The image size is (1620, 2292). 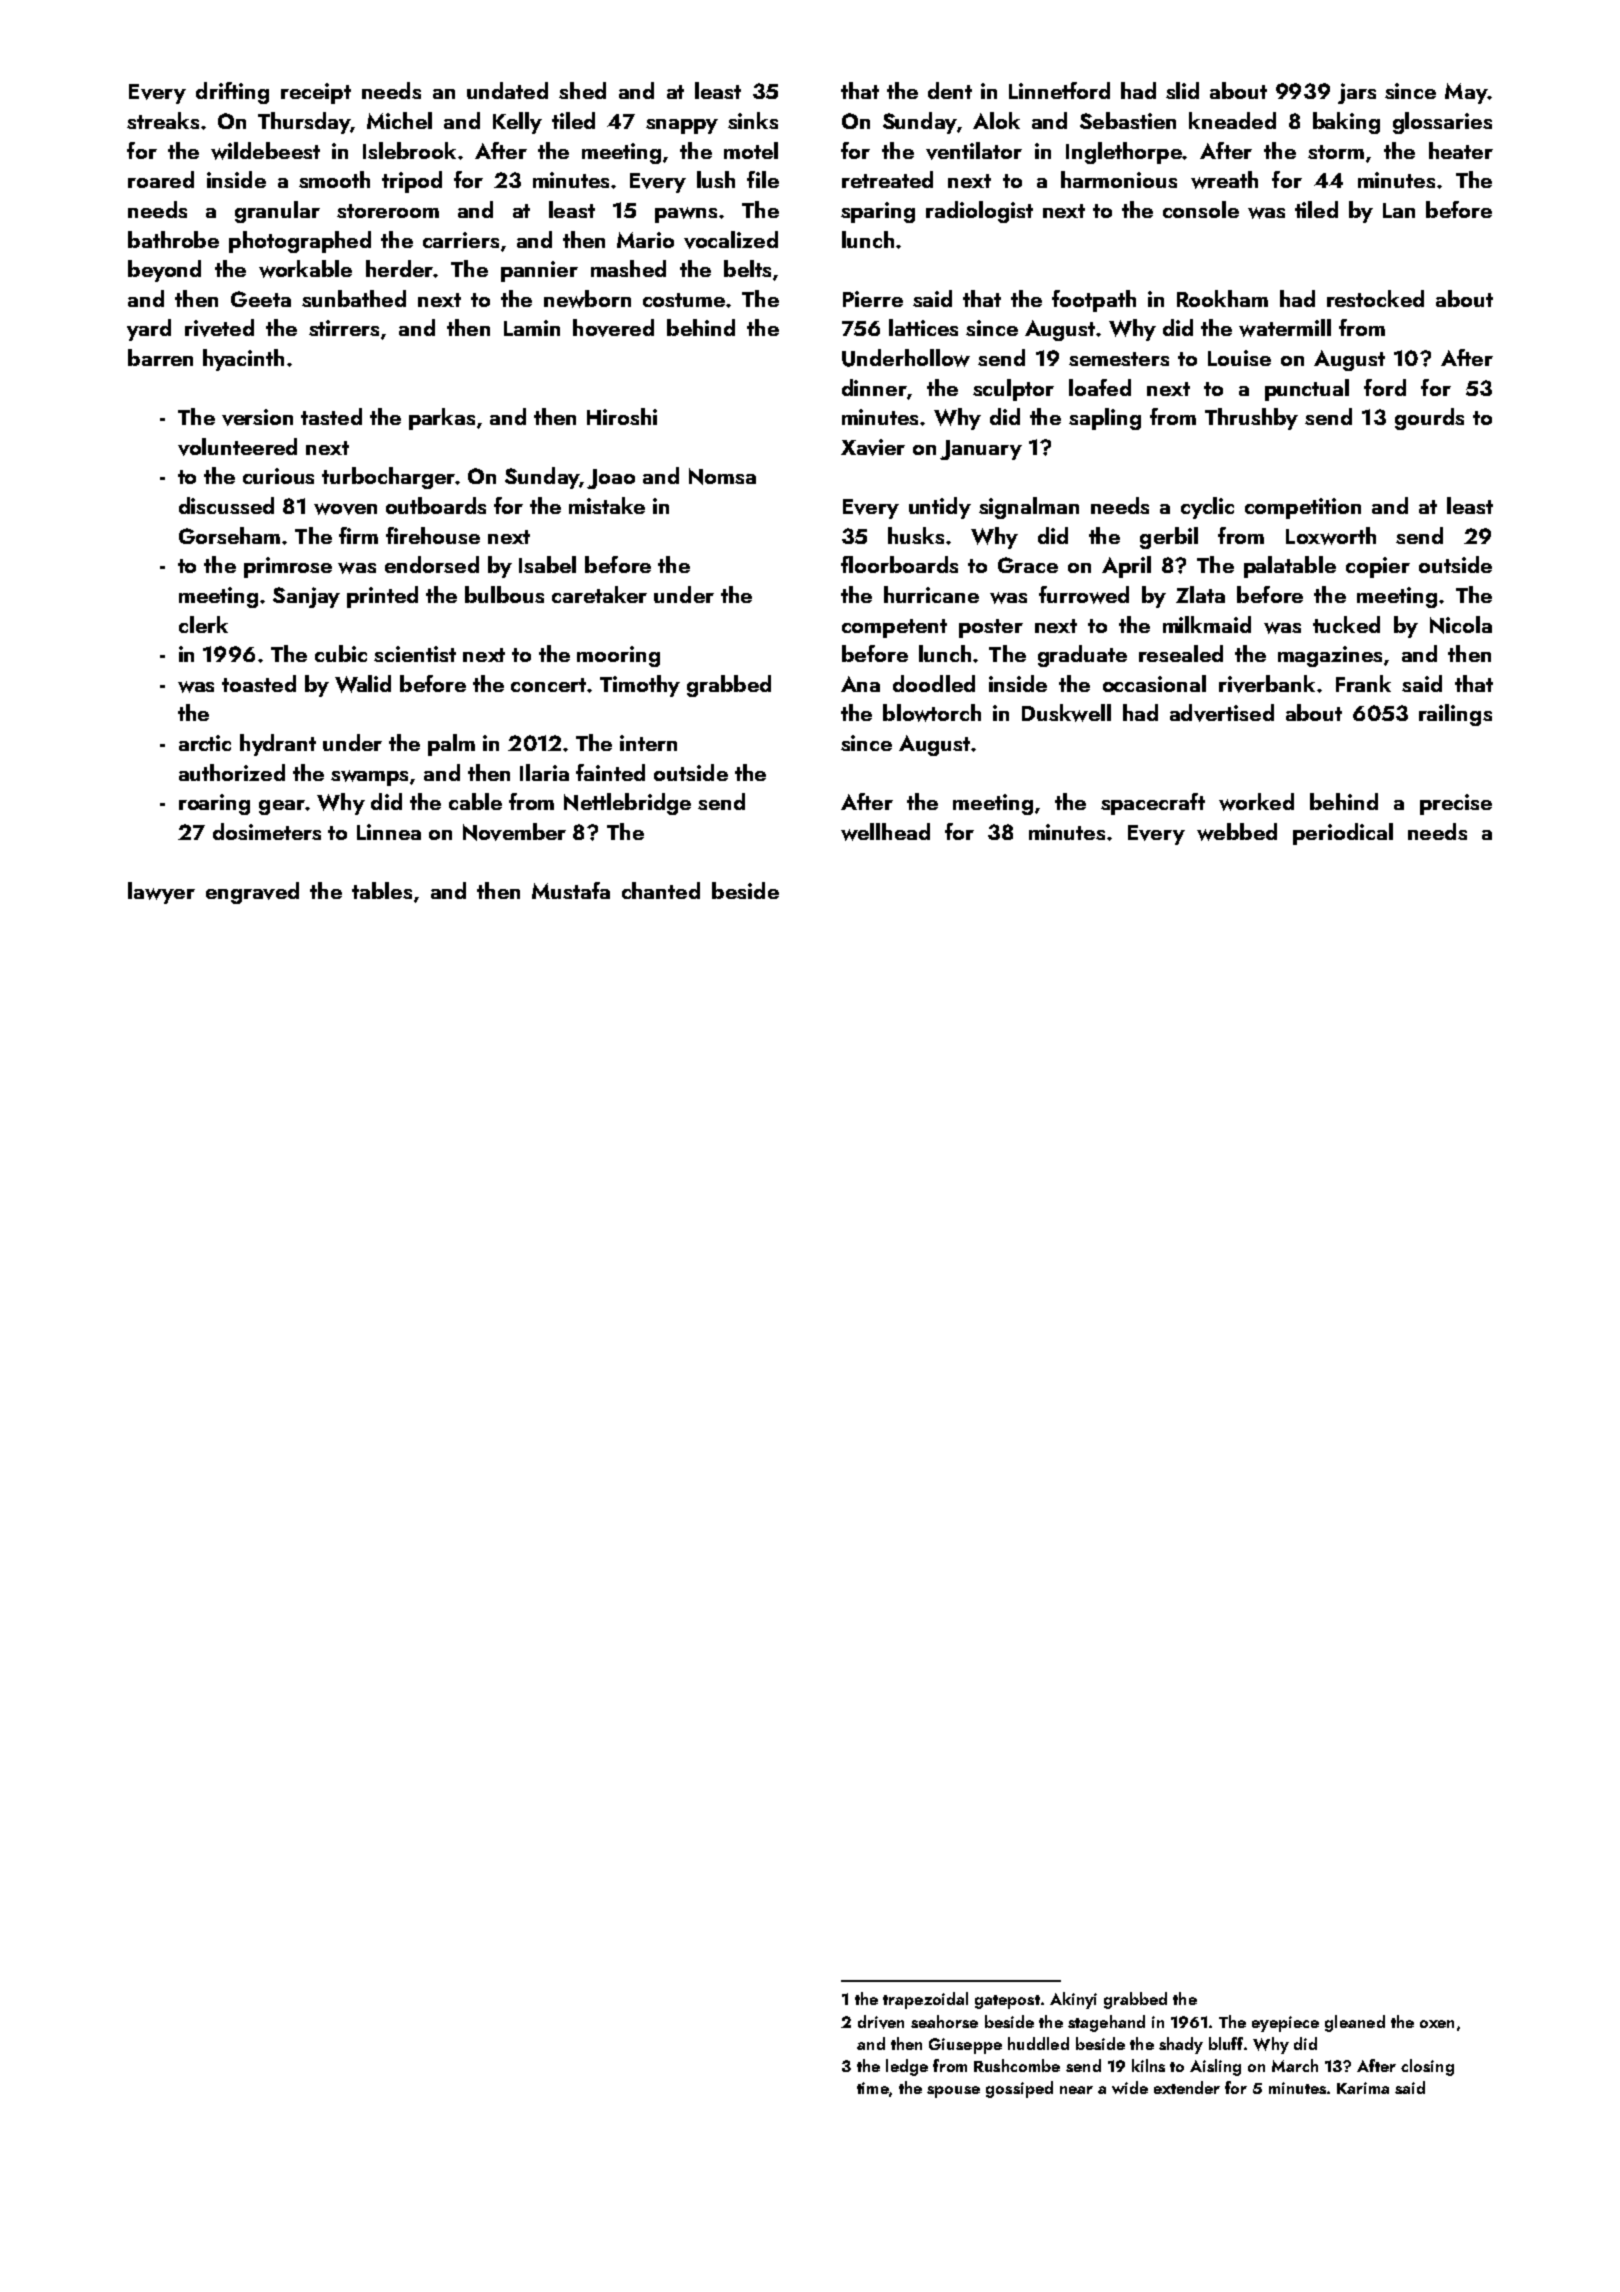 What do you see at coordinates (1466, 93) in the document?
I see `May` at bounding box center [1466, 93].
